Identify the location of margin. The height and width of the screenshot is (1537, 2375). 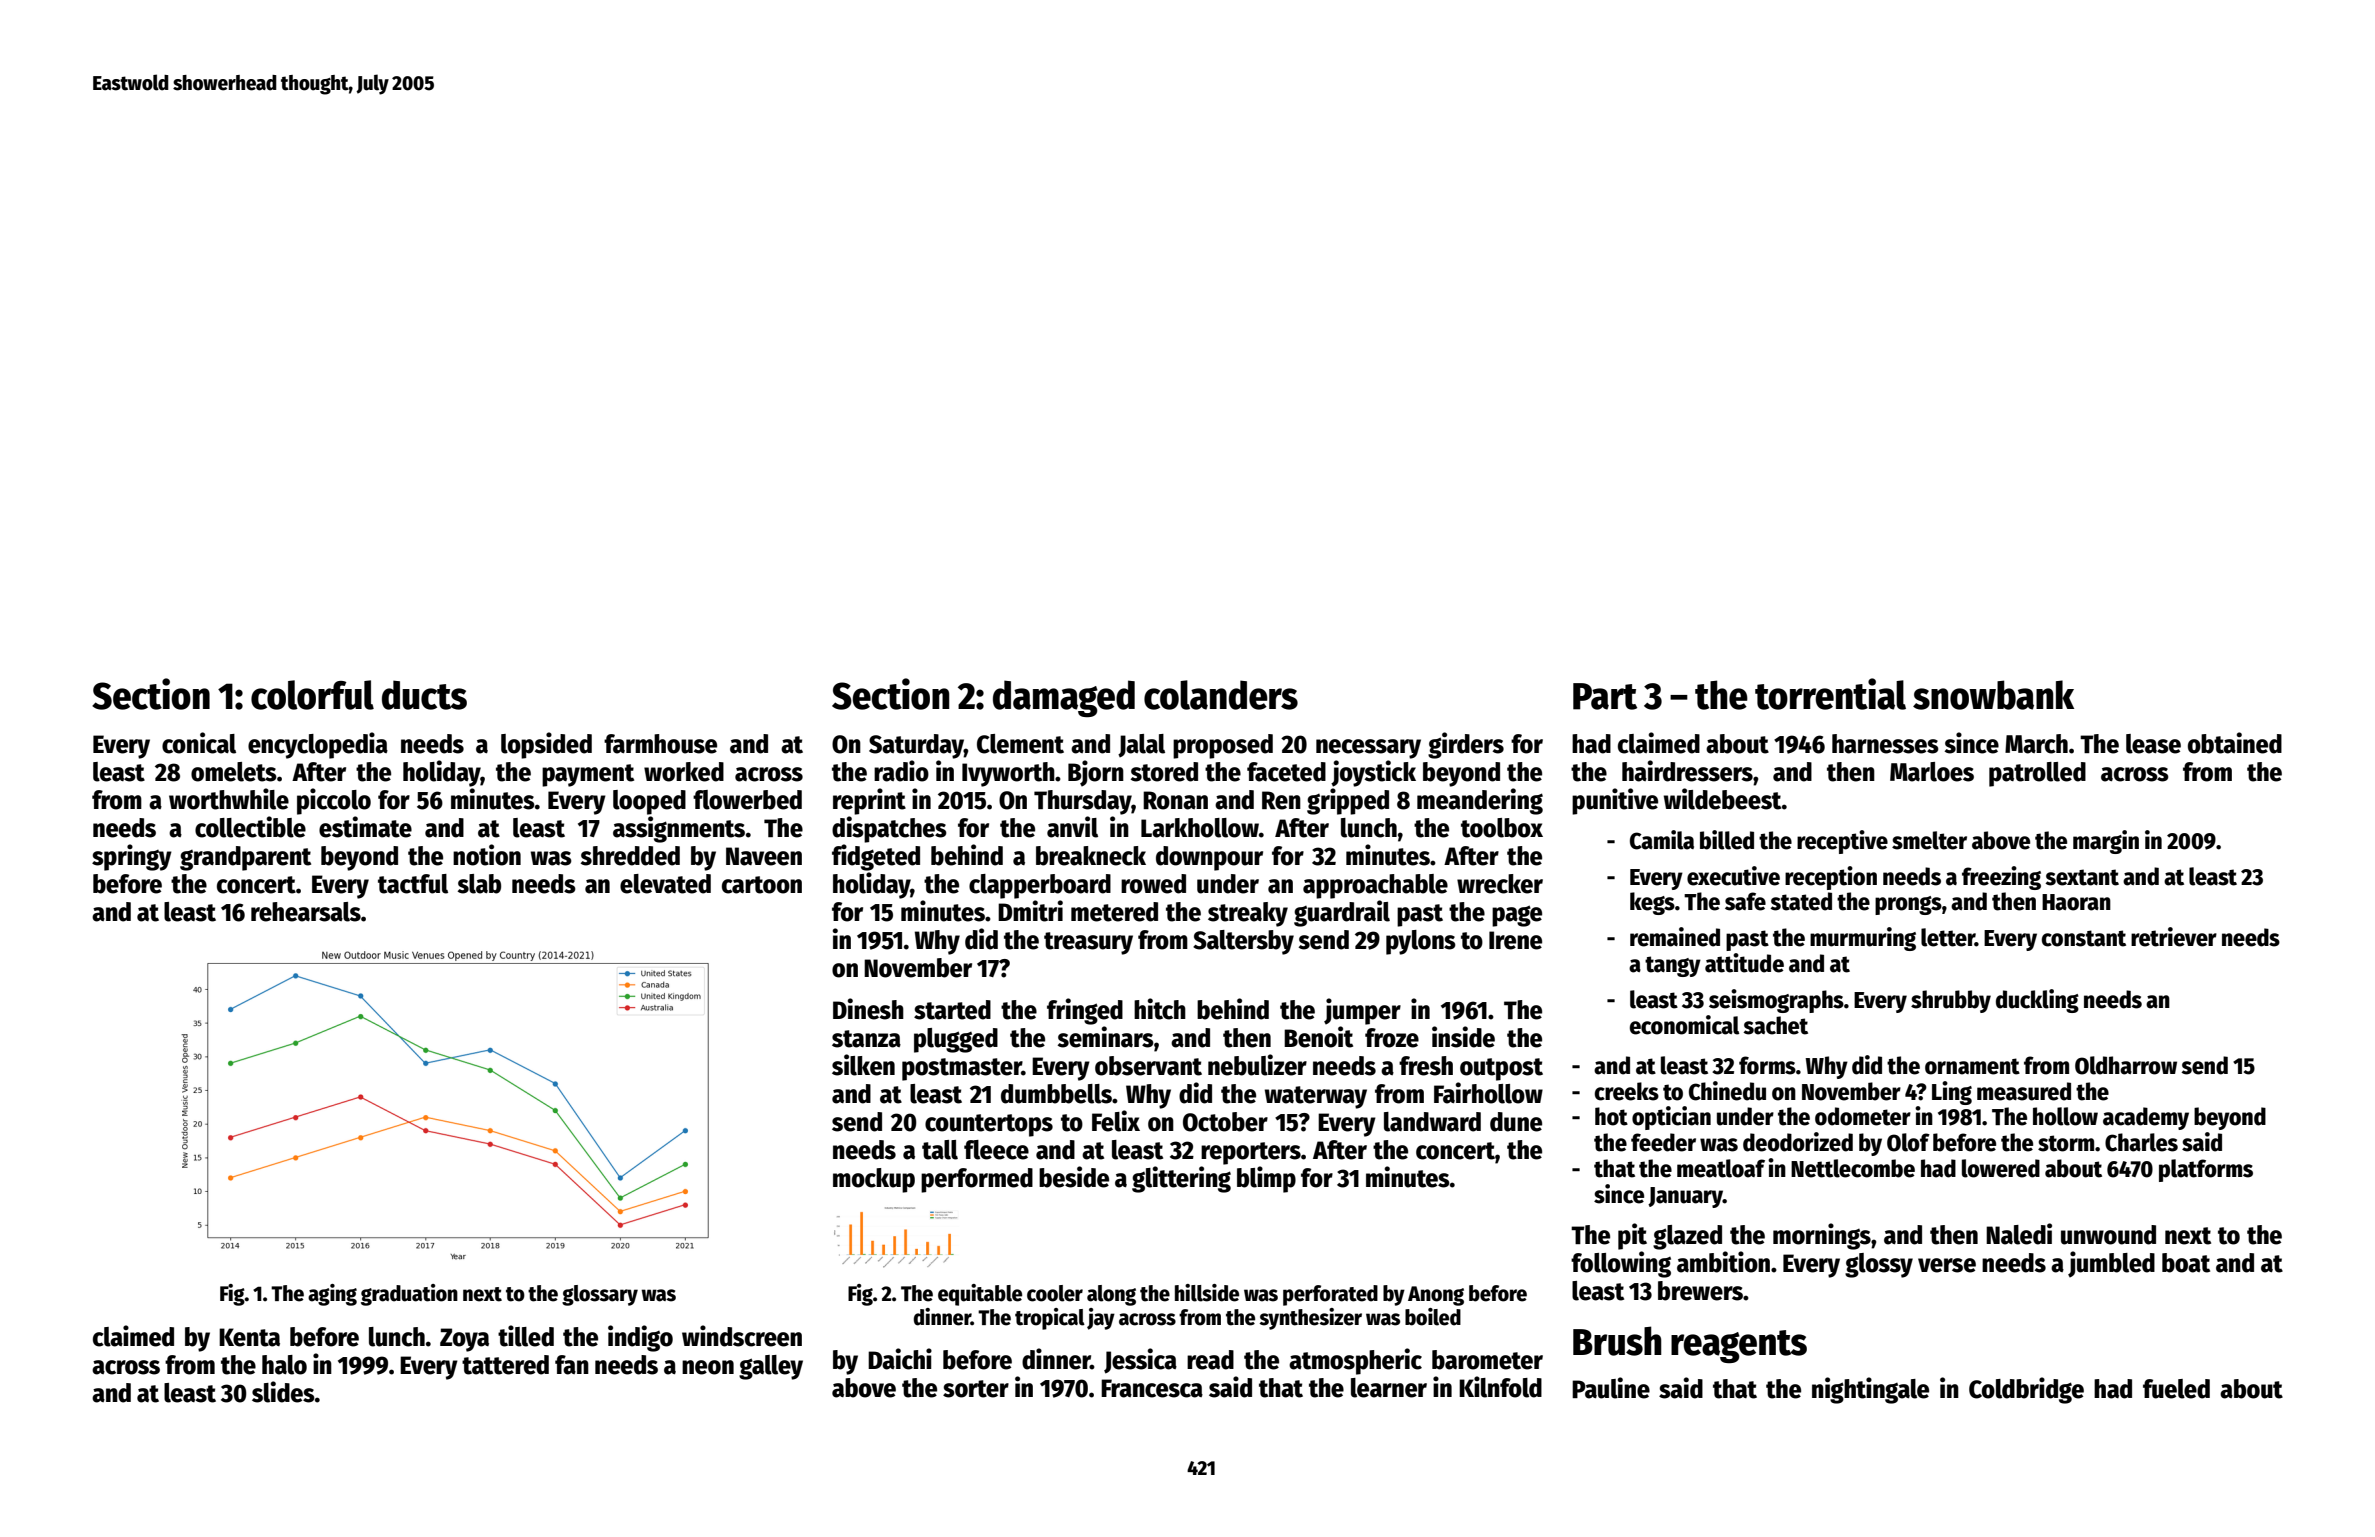
(2106, 842).
